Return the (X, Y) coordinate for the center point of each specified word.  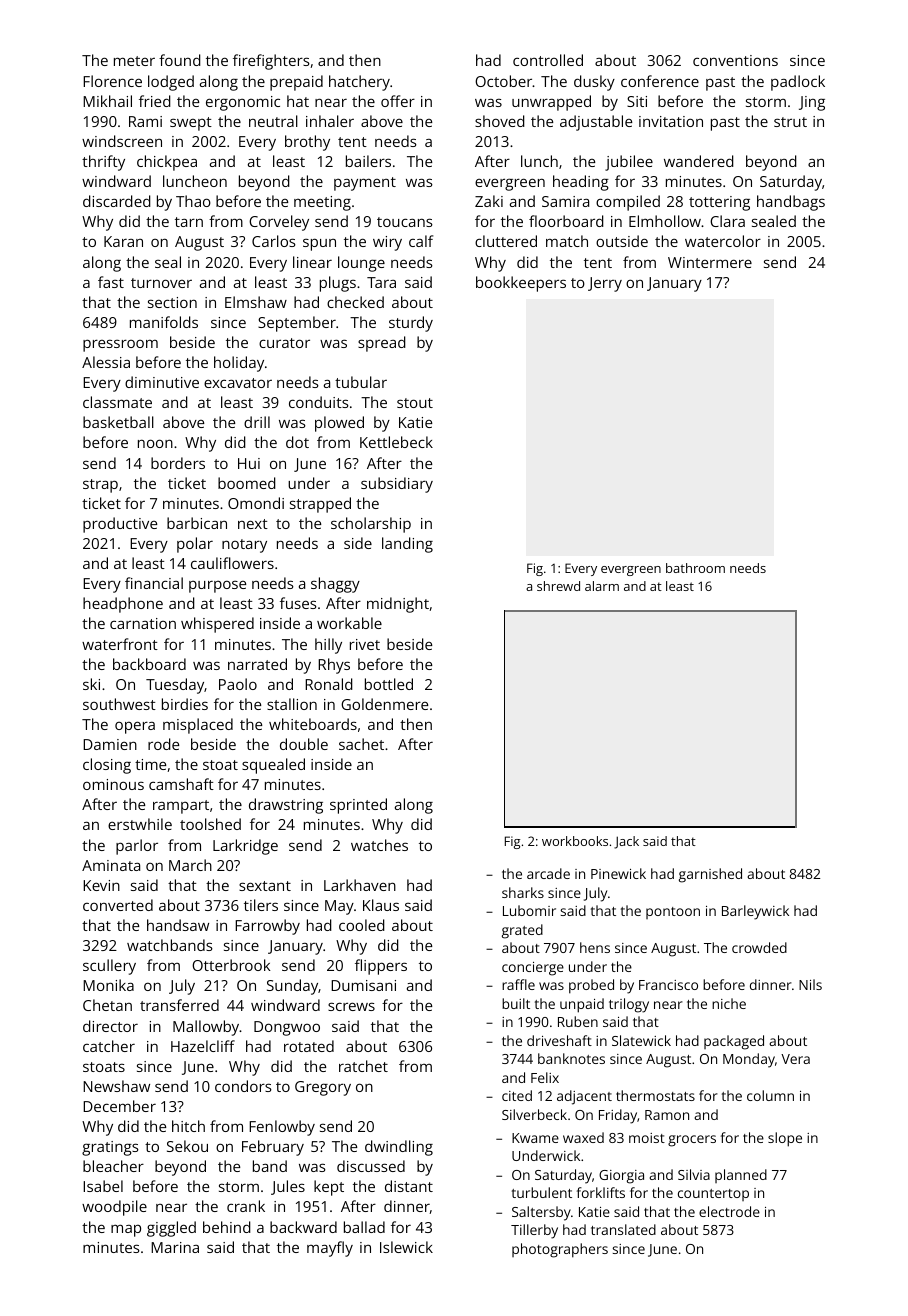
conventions (735, 60)
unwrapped (551, 103)
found (180, 60)
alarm (602, 586)
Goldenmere (384, 704)
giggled (171, 1229)
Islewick (406, 1247)
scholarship (371, 525)
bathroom (695, 568)
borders (178, 463)
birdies (185, 704)
